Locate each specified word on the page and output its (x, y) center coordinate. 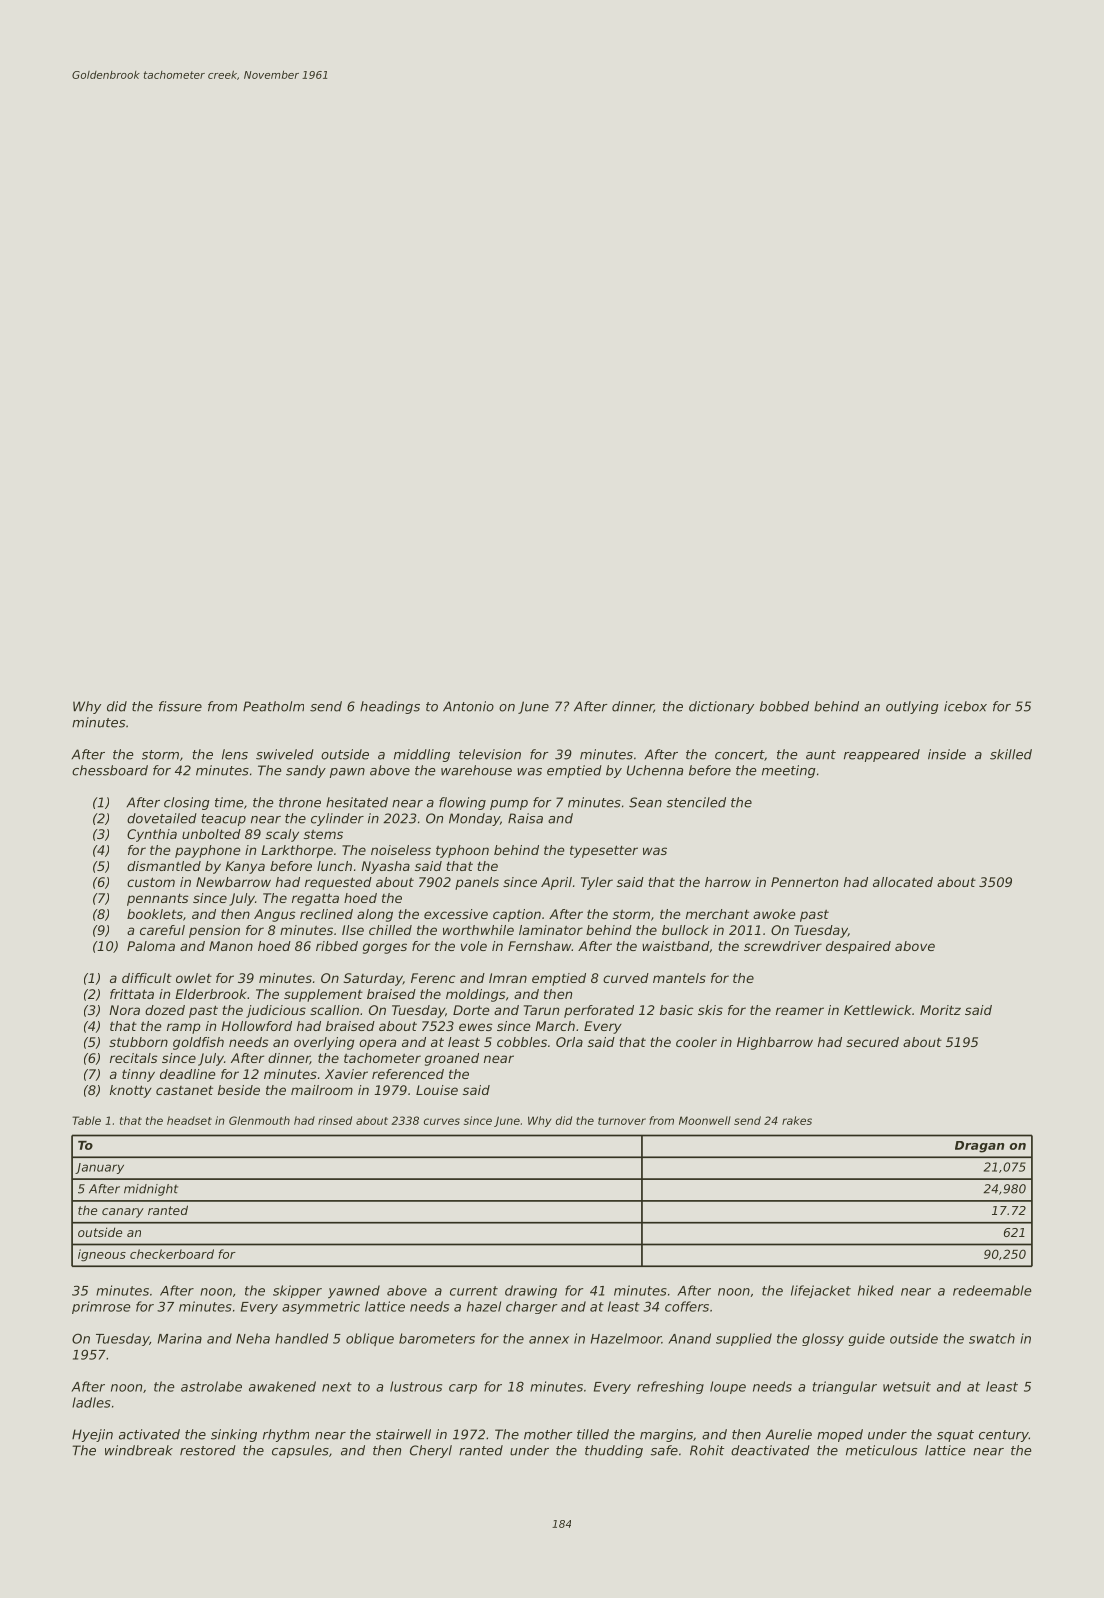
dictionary (721, 707)
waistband (675, 946)
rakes (797, 1120)
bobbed (784, 706)
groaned (452, 1059)
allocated (903, 882)
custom (151, 882)
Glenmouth (259, 1120)
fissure (180, 706)
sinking (234, 1435)
